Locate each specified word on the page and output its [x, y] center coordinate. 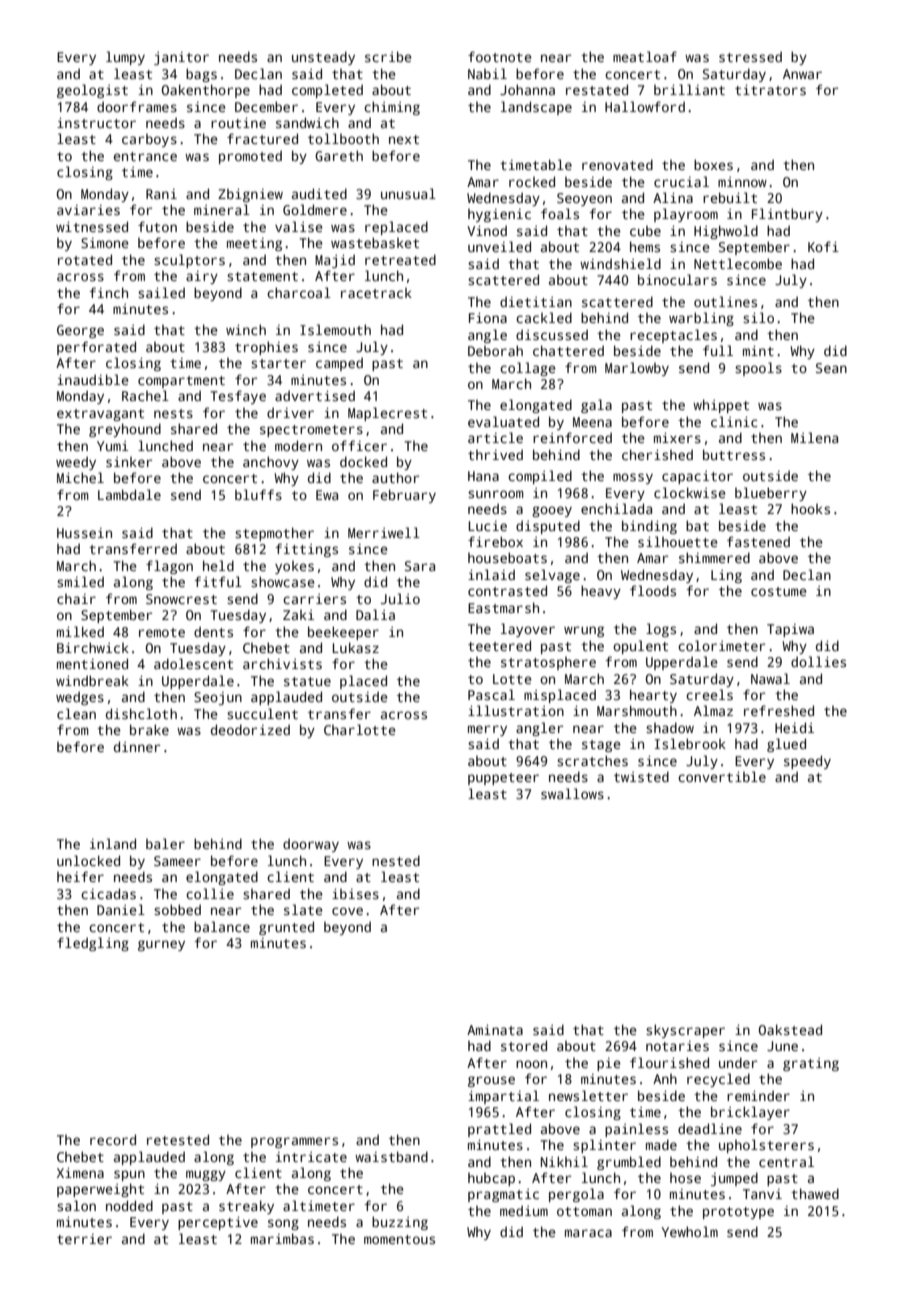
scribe [388, 56]
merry [487, 730]
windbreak [92, 680]
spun [129, 1175]
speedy [807, 762]
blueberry [771, 494]
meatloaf [645, 56]
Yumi [112, 446]
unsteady [323, 58]
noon [531, 1064]
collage [528, 369]
